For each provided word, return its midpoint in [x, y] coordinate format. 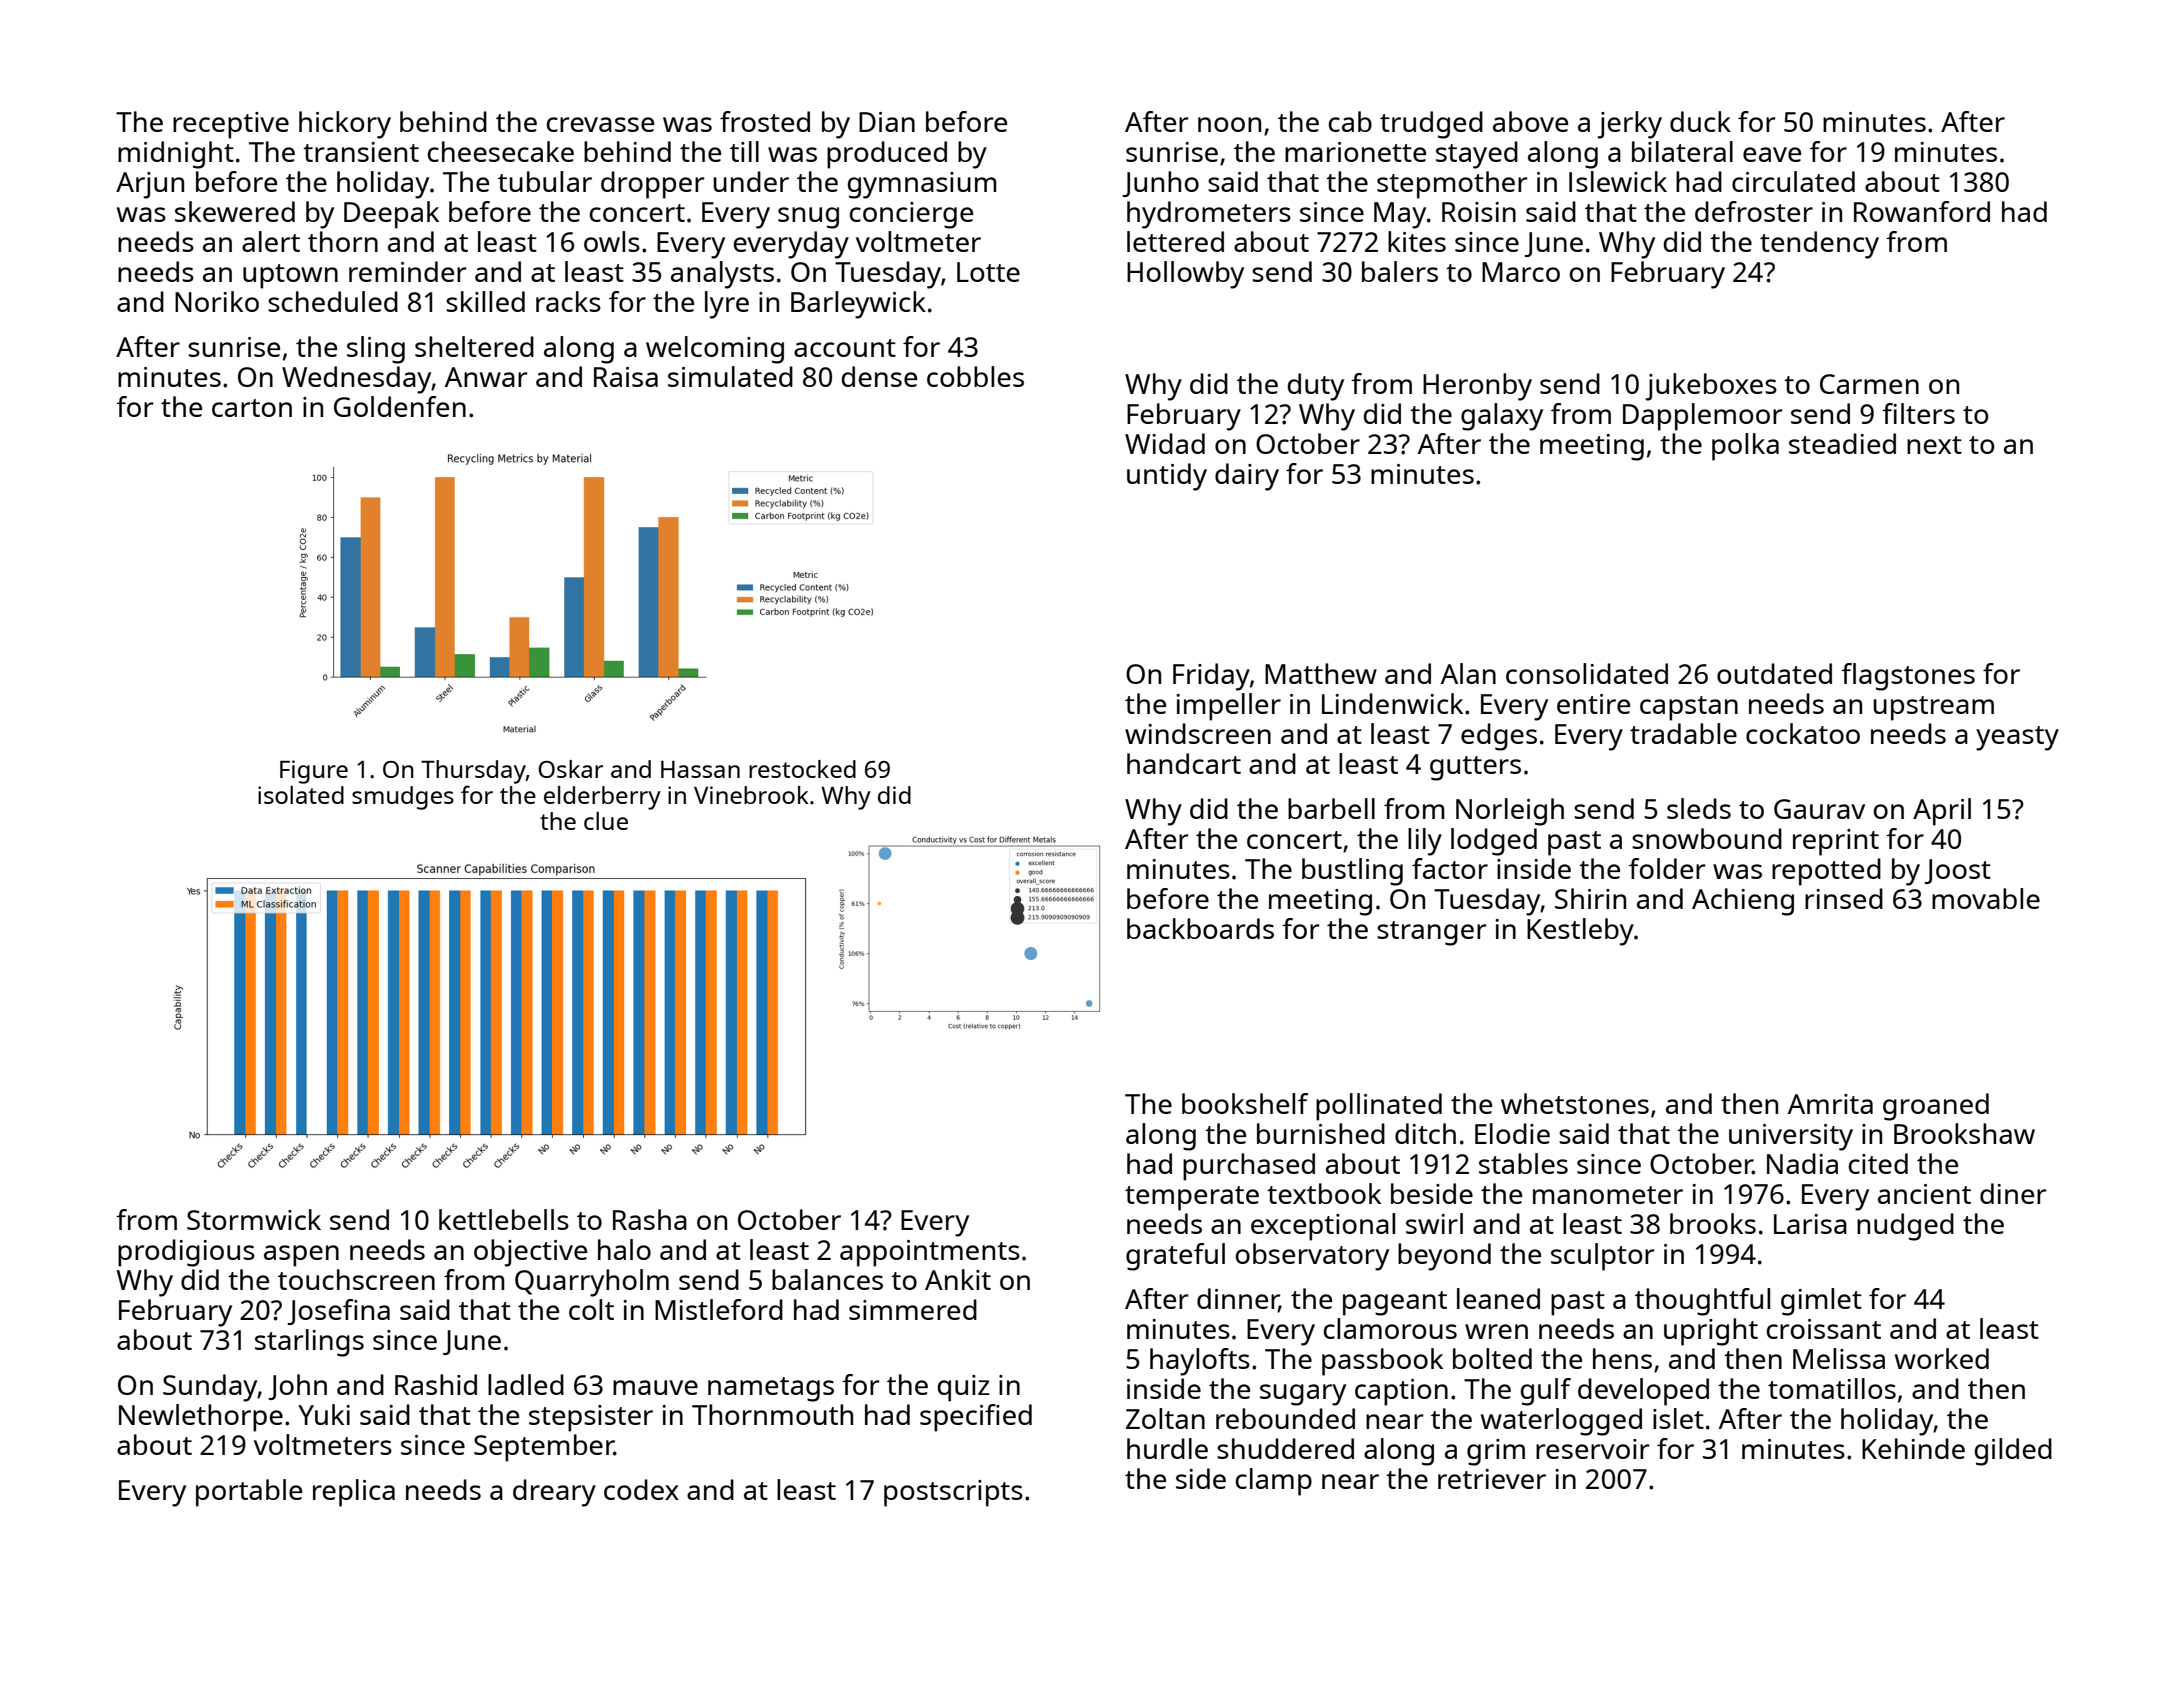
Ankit [958, 1279]
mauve [655, 1387]
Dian [887, 122]
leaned [1498, 1298]
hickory [345, 125]
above [1530, 121]
